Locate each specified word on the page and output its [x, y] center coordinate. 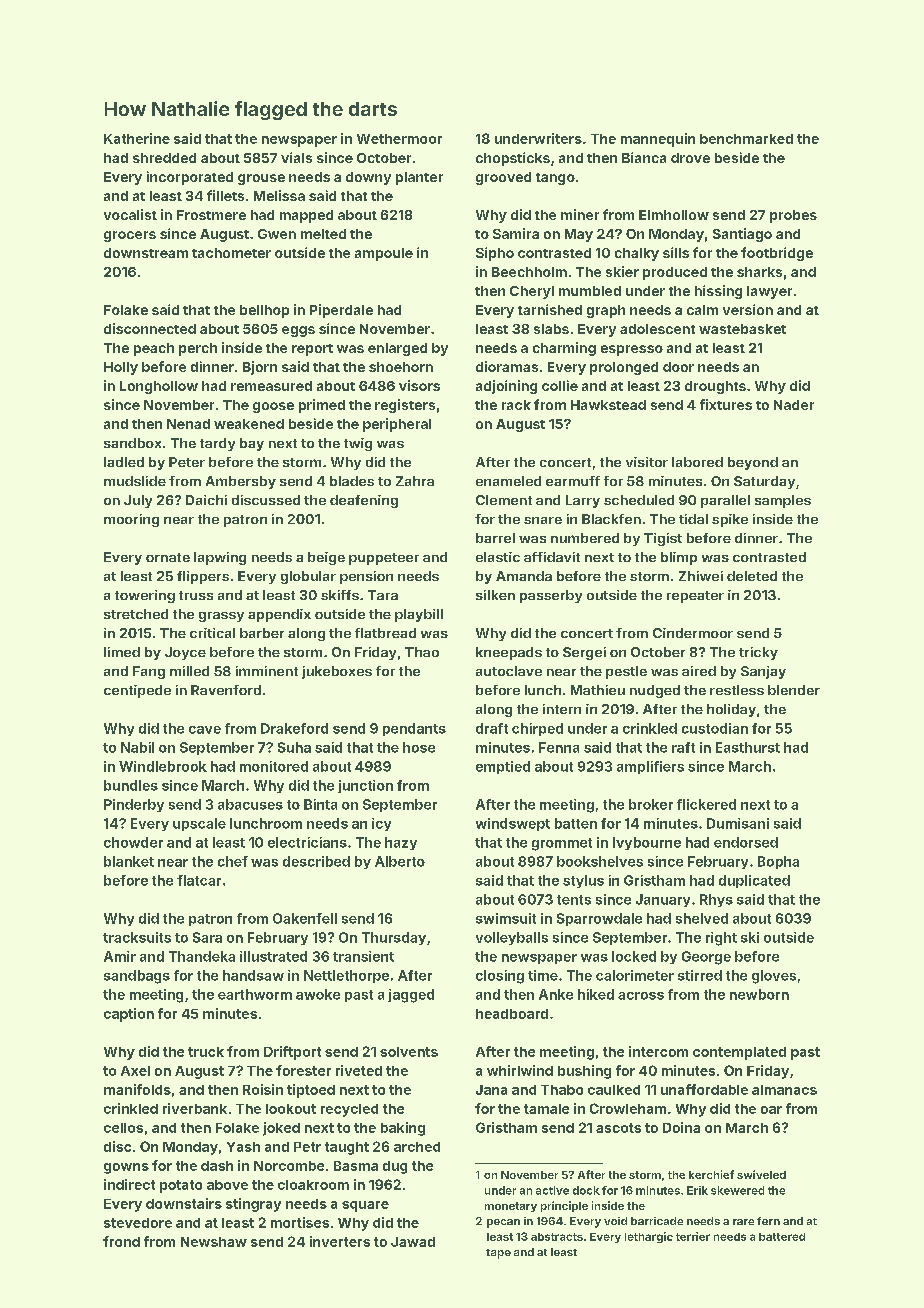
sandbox [132, 443]
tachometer [231, 253]
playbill [419, 615]
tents [574, 900]
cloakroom [313, 1185]
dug [395, 1167]
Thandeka [202, 956]
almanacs [784, 1090]
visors [419, 385]
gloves [774, 977]
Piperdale [341, 311]
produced [675, 273]
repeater [695, 597]
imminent [267, 671]
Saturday [764, 482]
